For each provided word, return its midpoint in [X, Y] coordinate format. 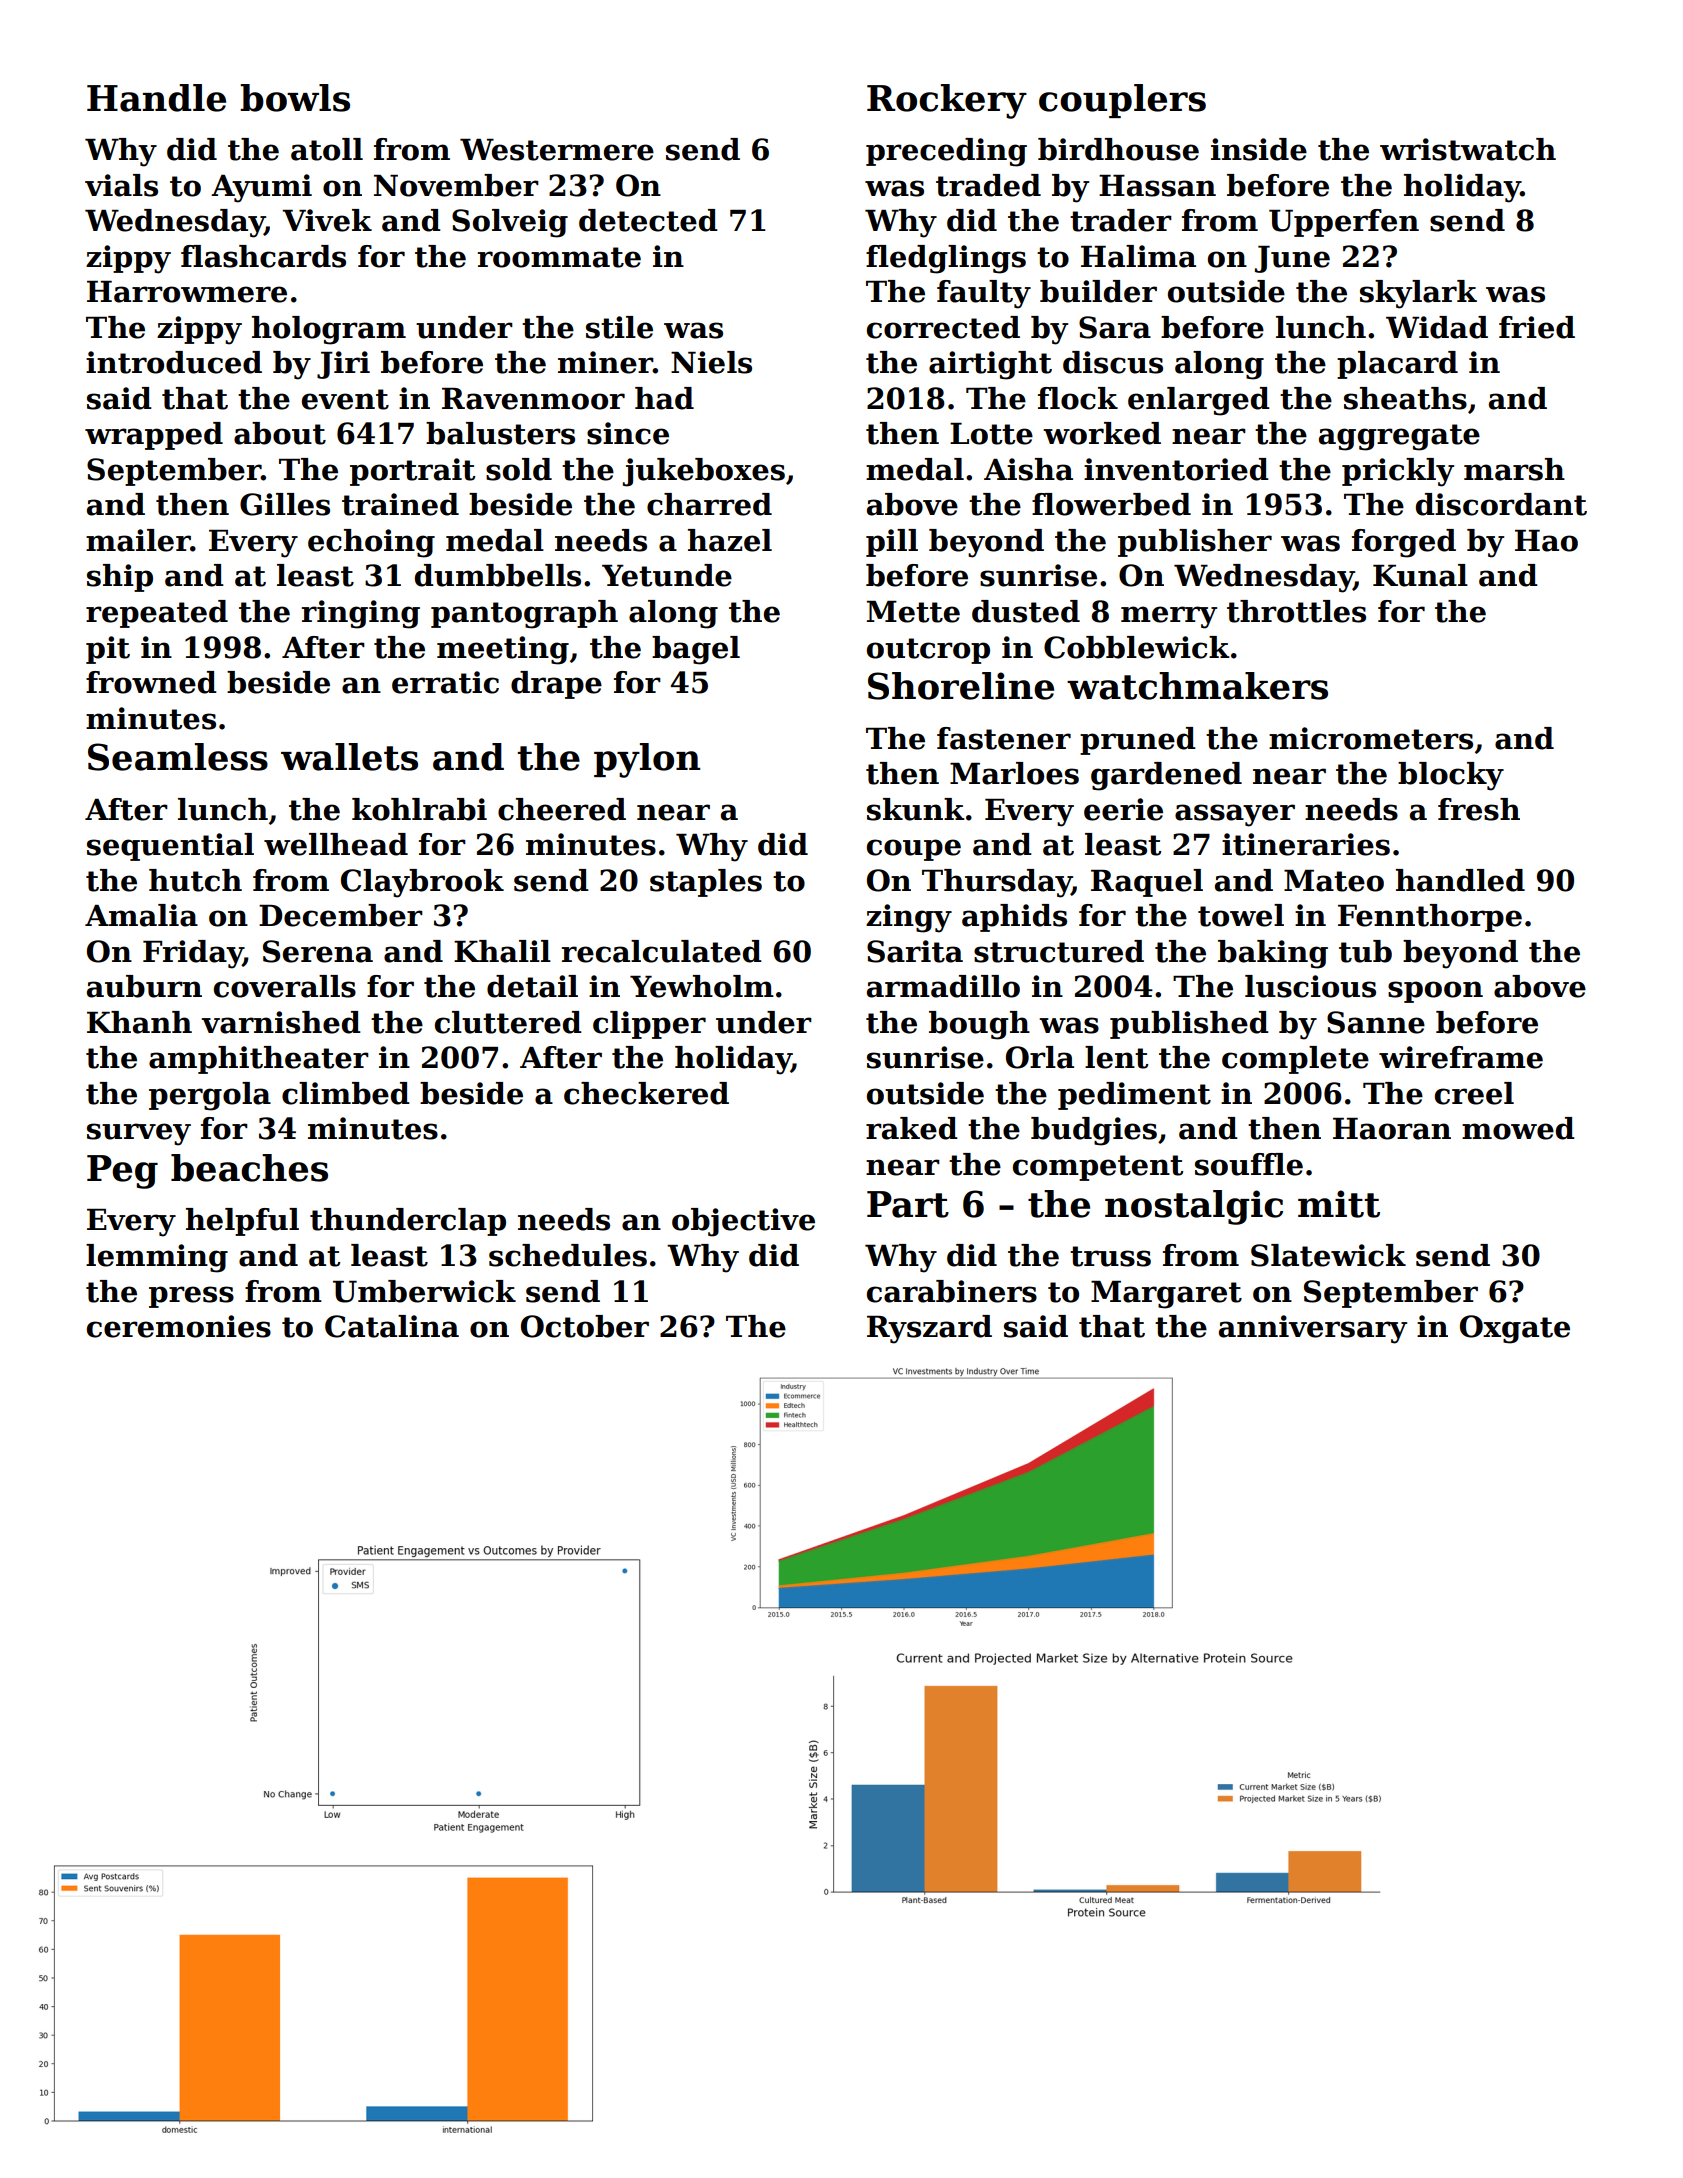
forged [1404, 543]
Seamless [178, 757]
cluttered [508, 1022]
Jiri [343, 365]
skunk [916, 809]
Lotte [991, 434]
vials [121, 185]
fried [1537, 327]
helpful [242, 1222]
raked [912, 1128]
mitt [1339, 1204]
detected [648, 220]
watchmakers [1197, 686]
